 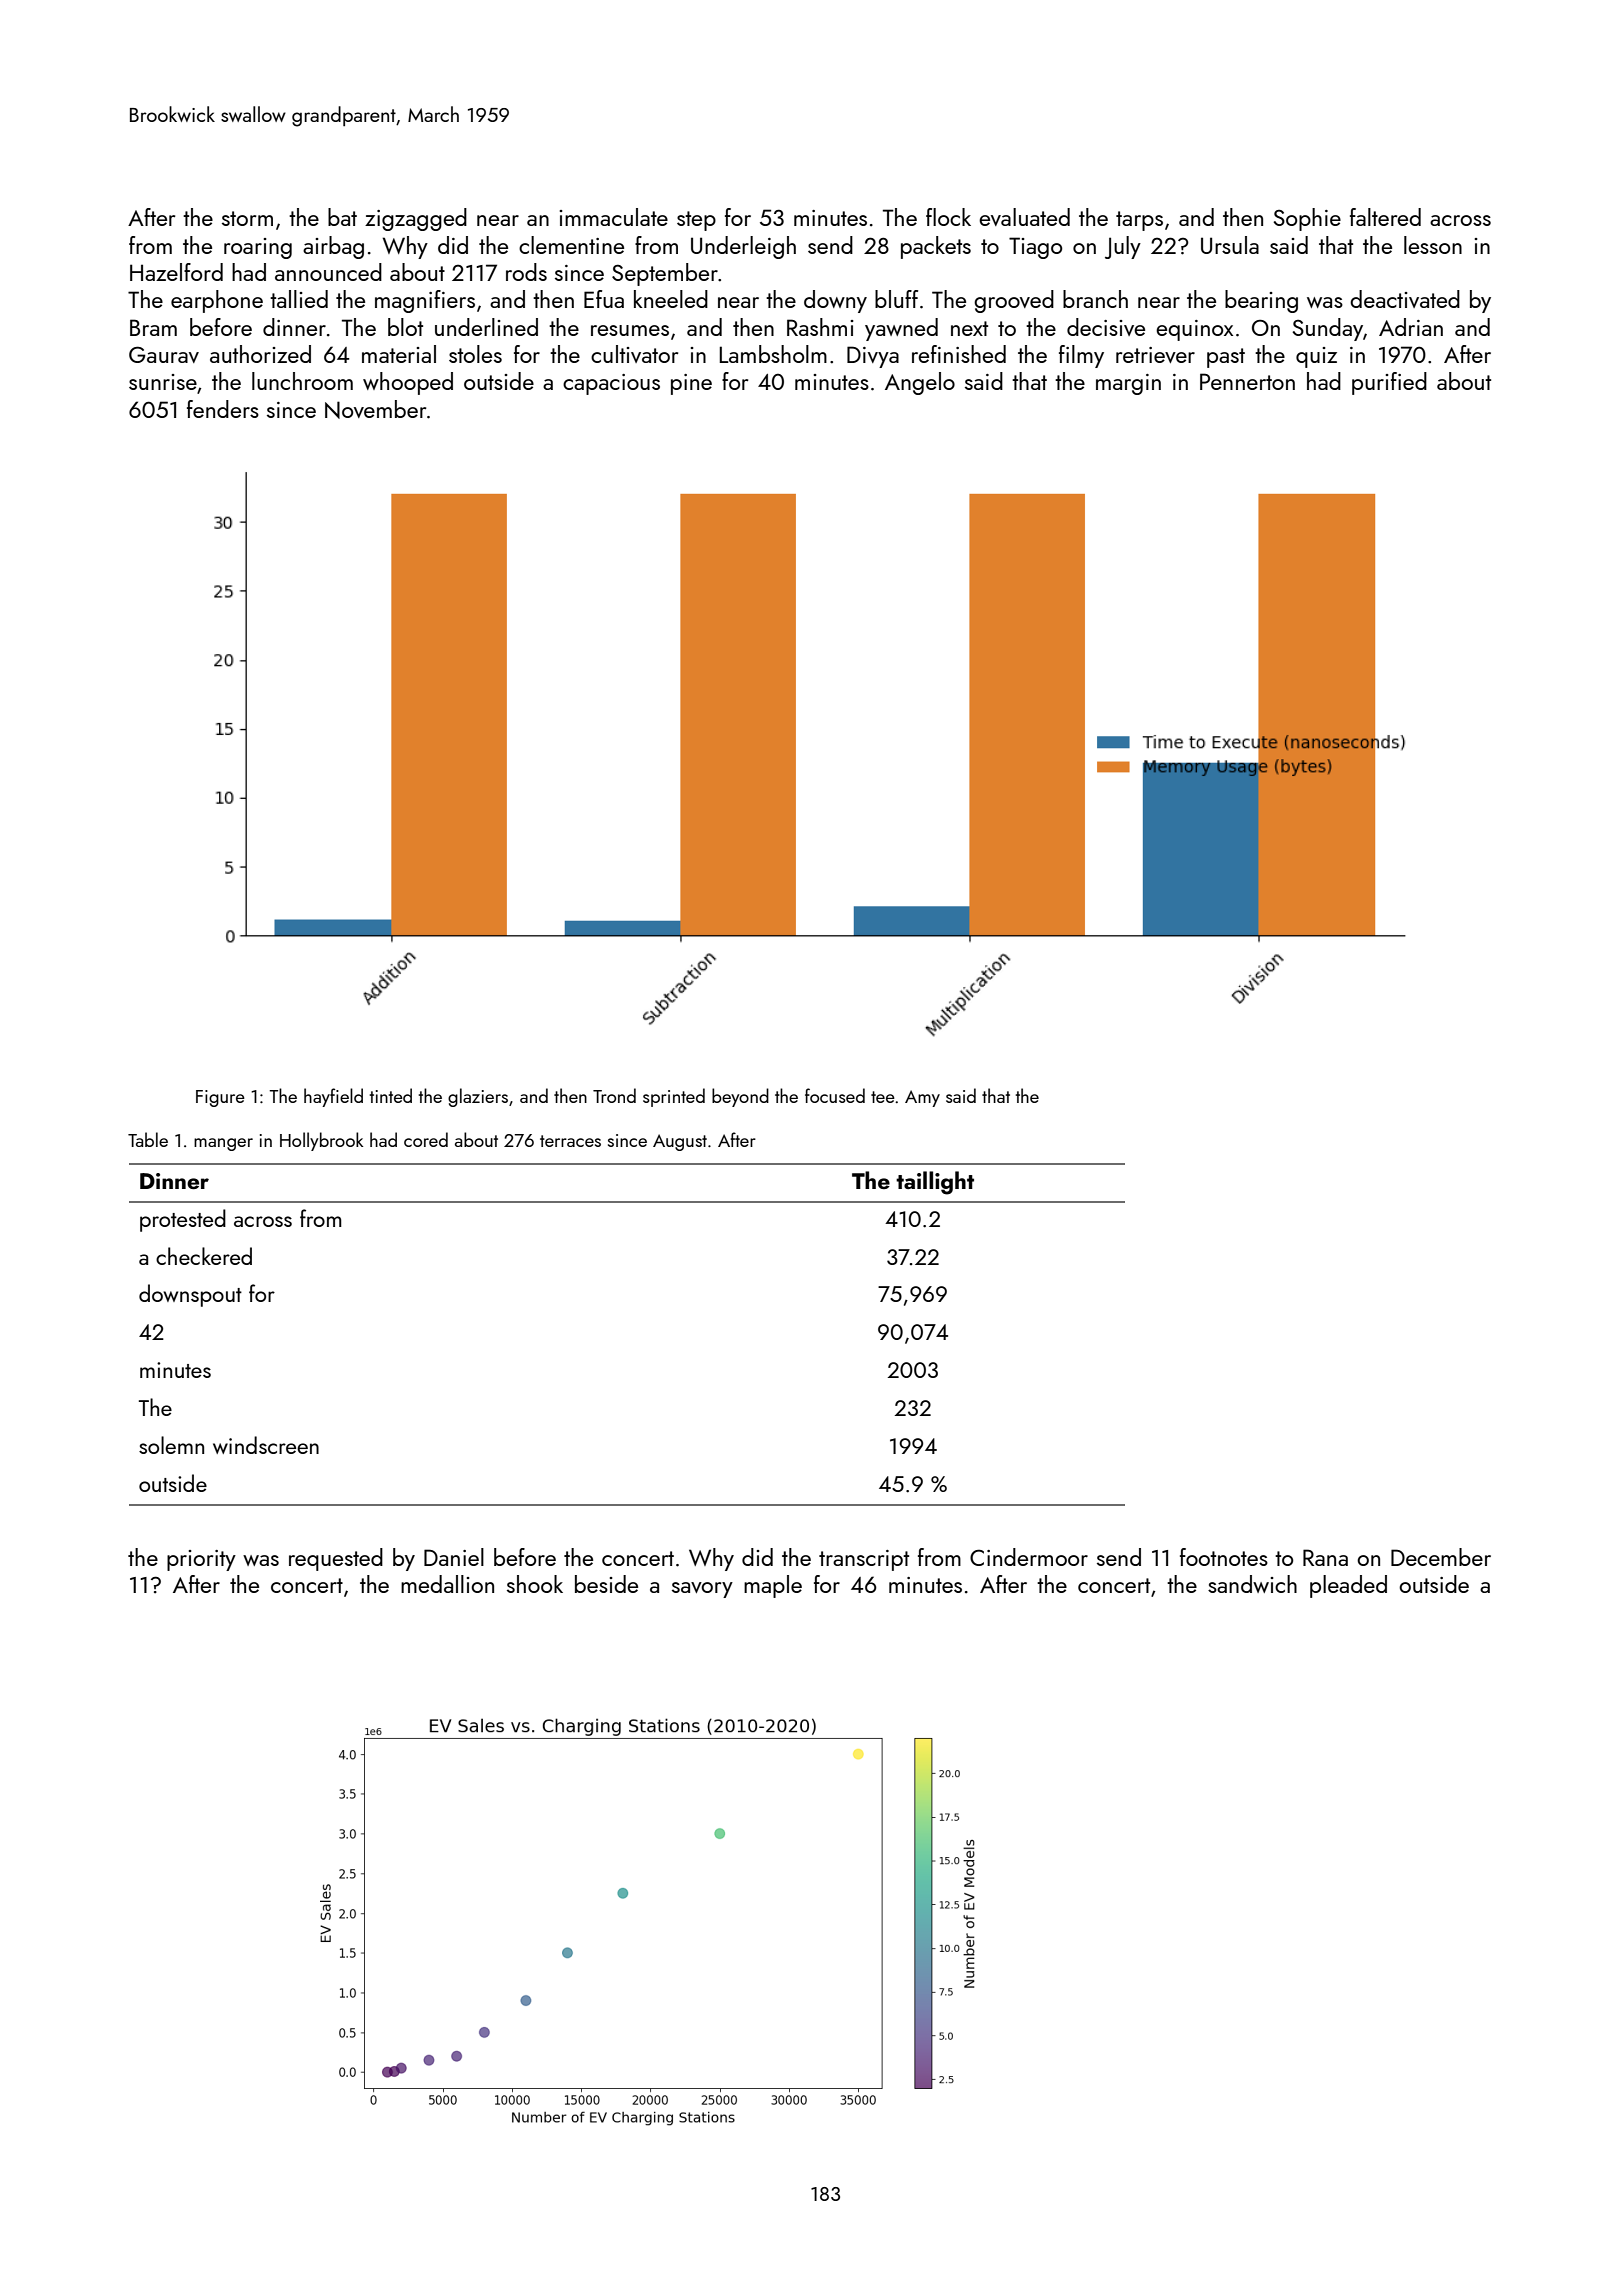 What do you see at coordinates (223, 409) in the screenshot?
I see `fenders` at bounding box center [223, 409].
